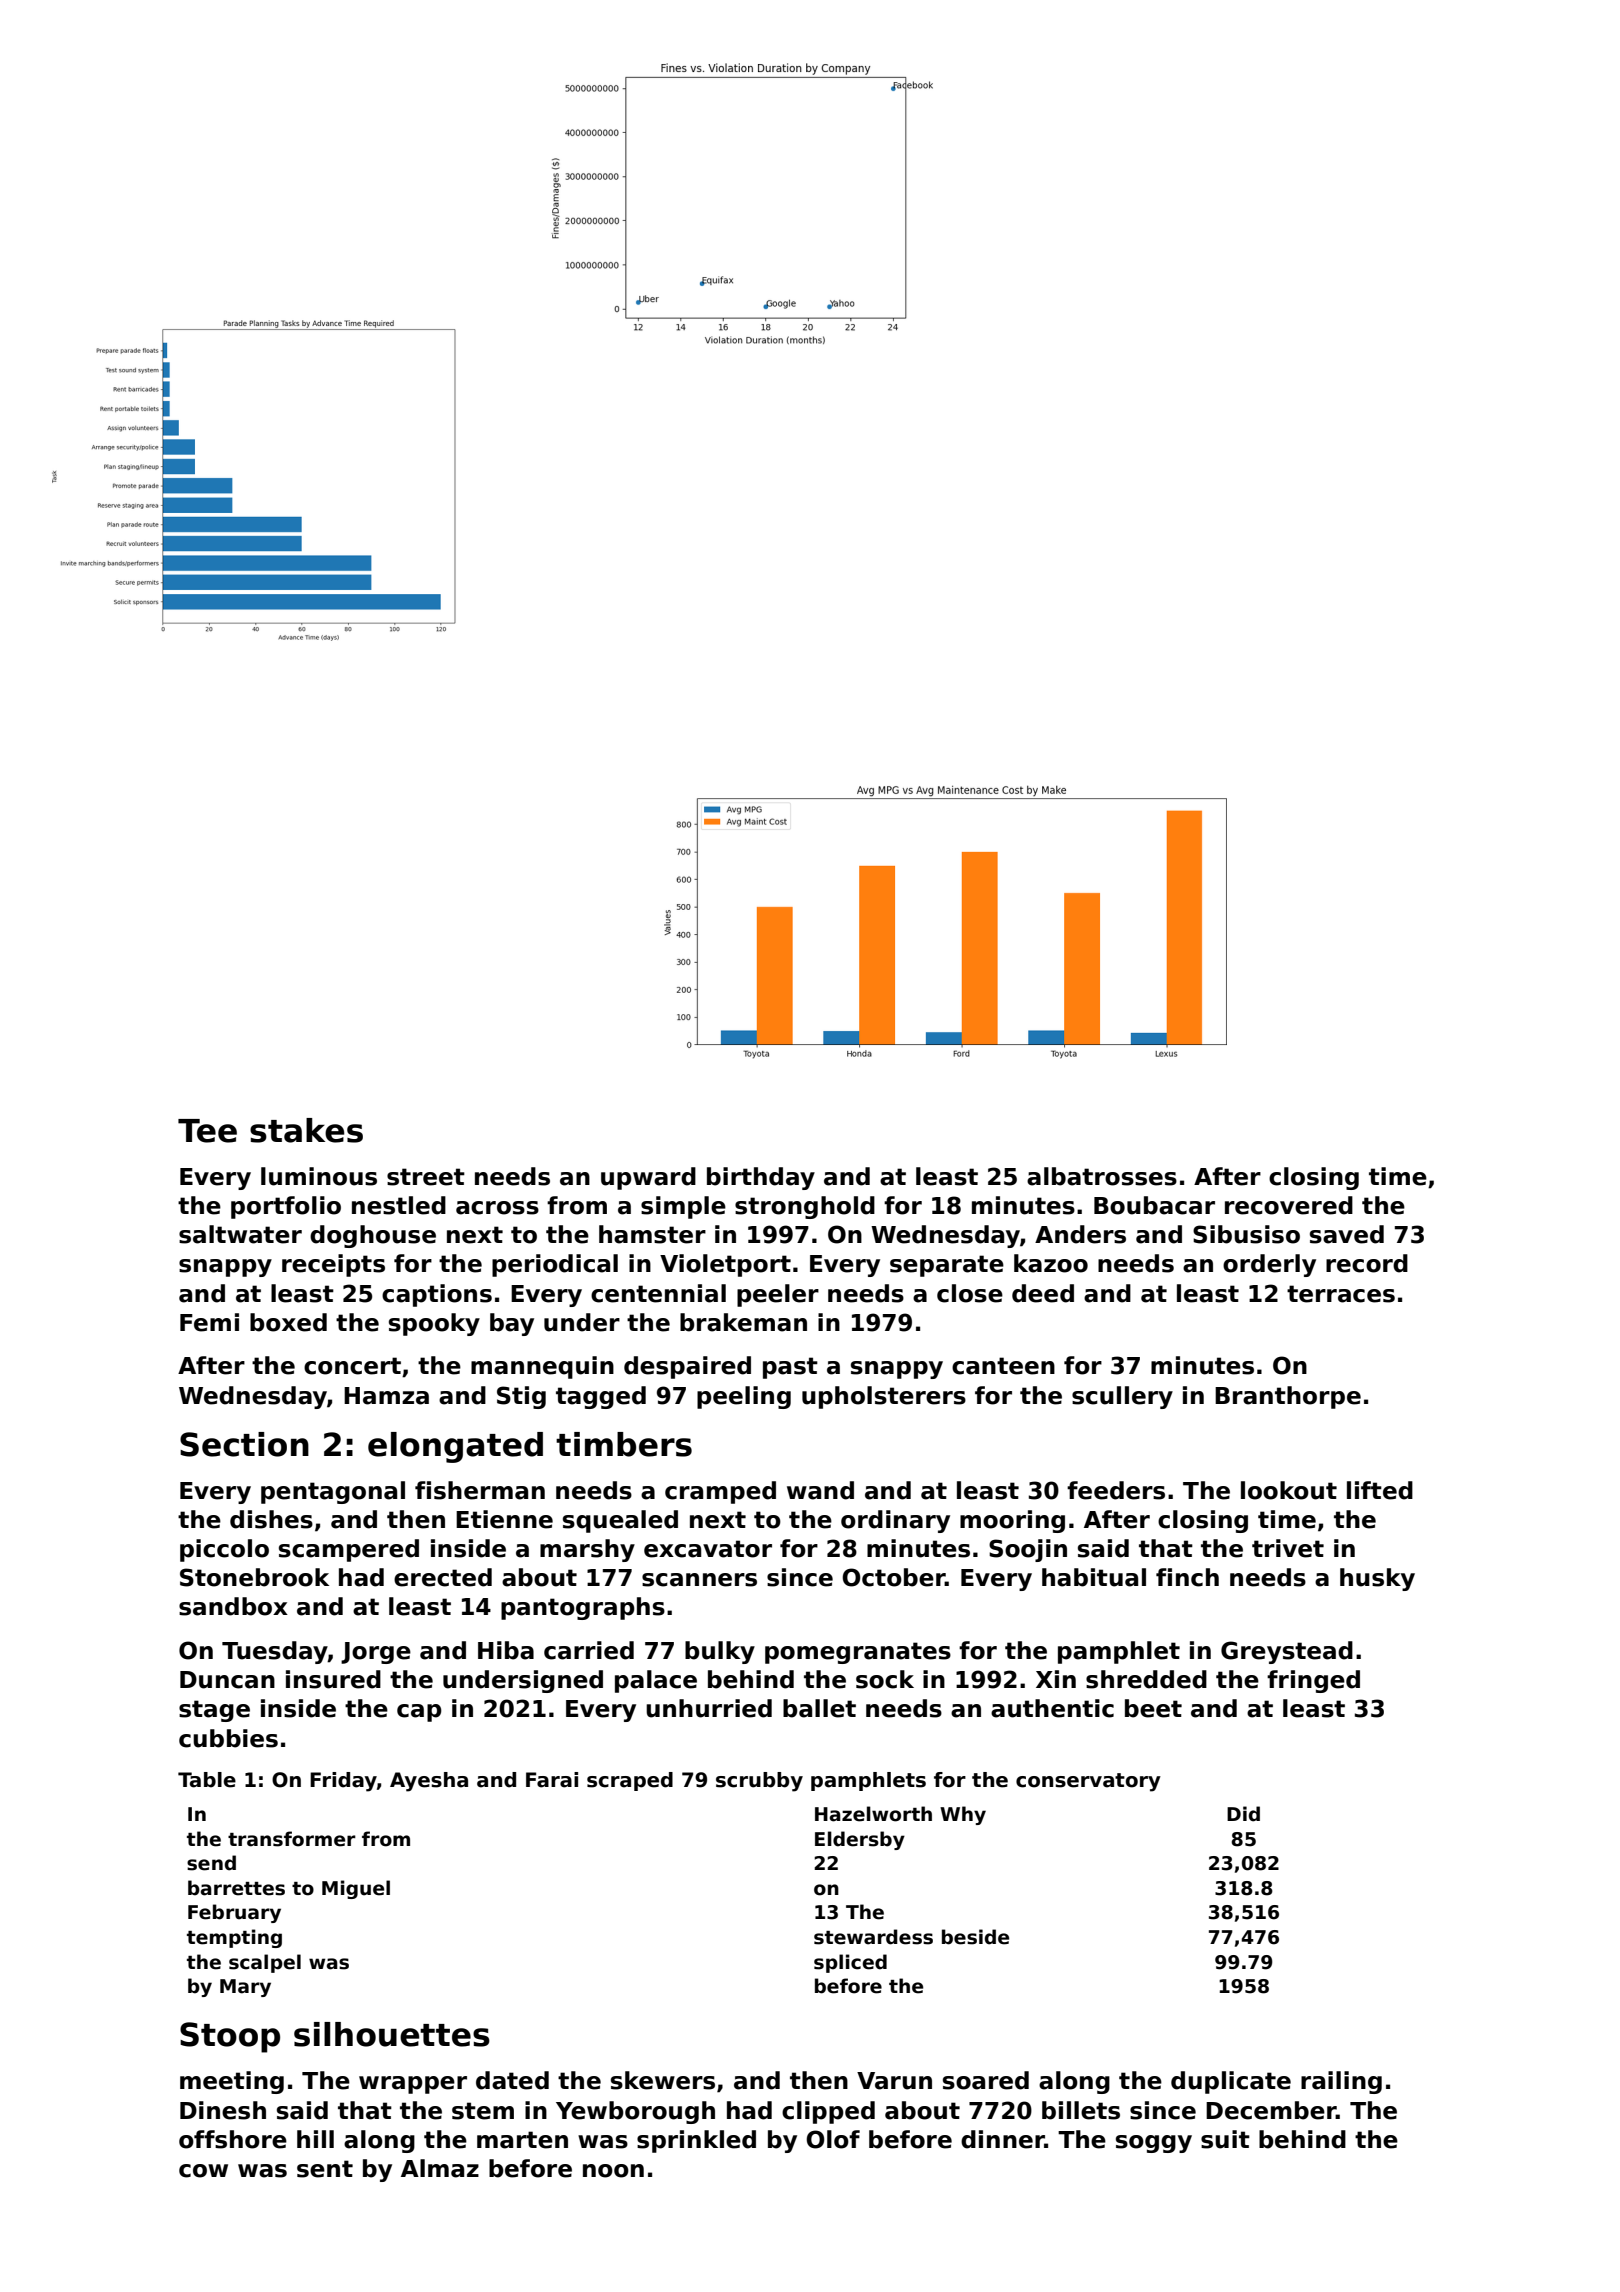 The width and height of the document is (1620, 2292). I want to click on barrettes, so click(236, 1888).
